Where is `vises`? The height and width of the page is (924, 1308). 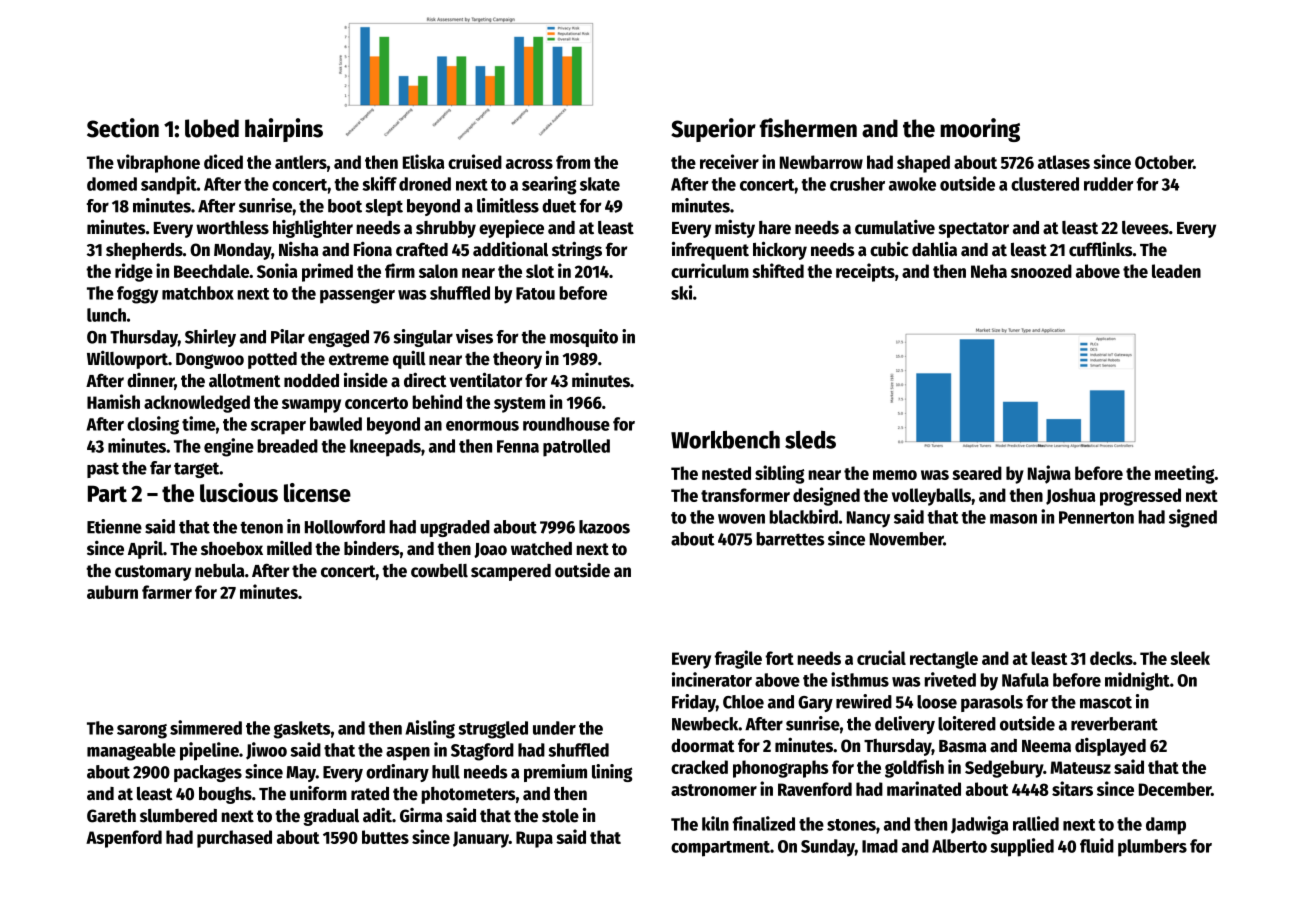
vises is located at coordinates (474, 336).
